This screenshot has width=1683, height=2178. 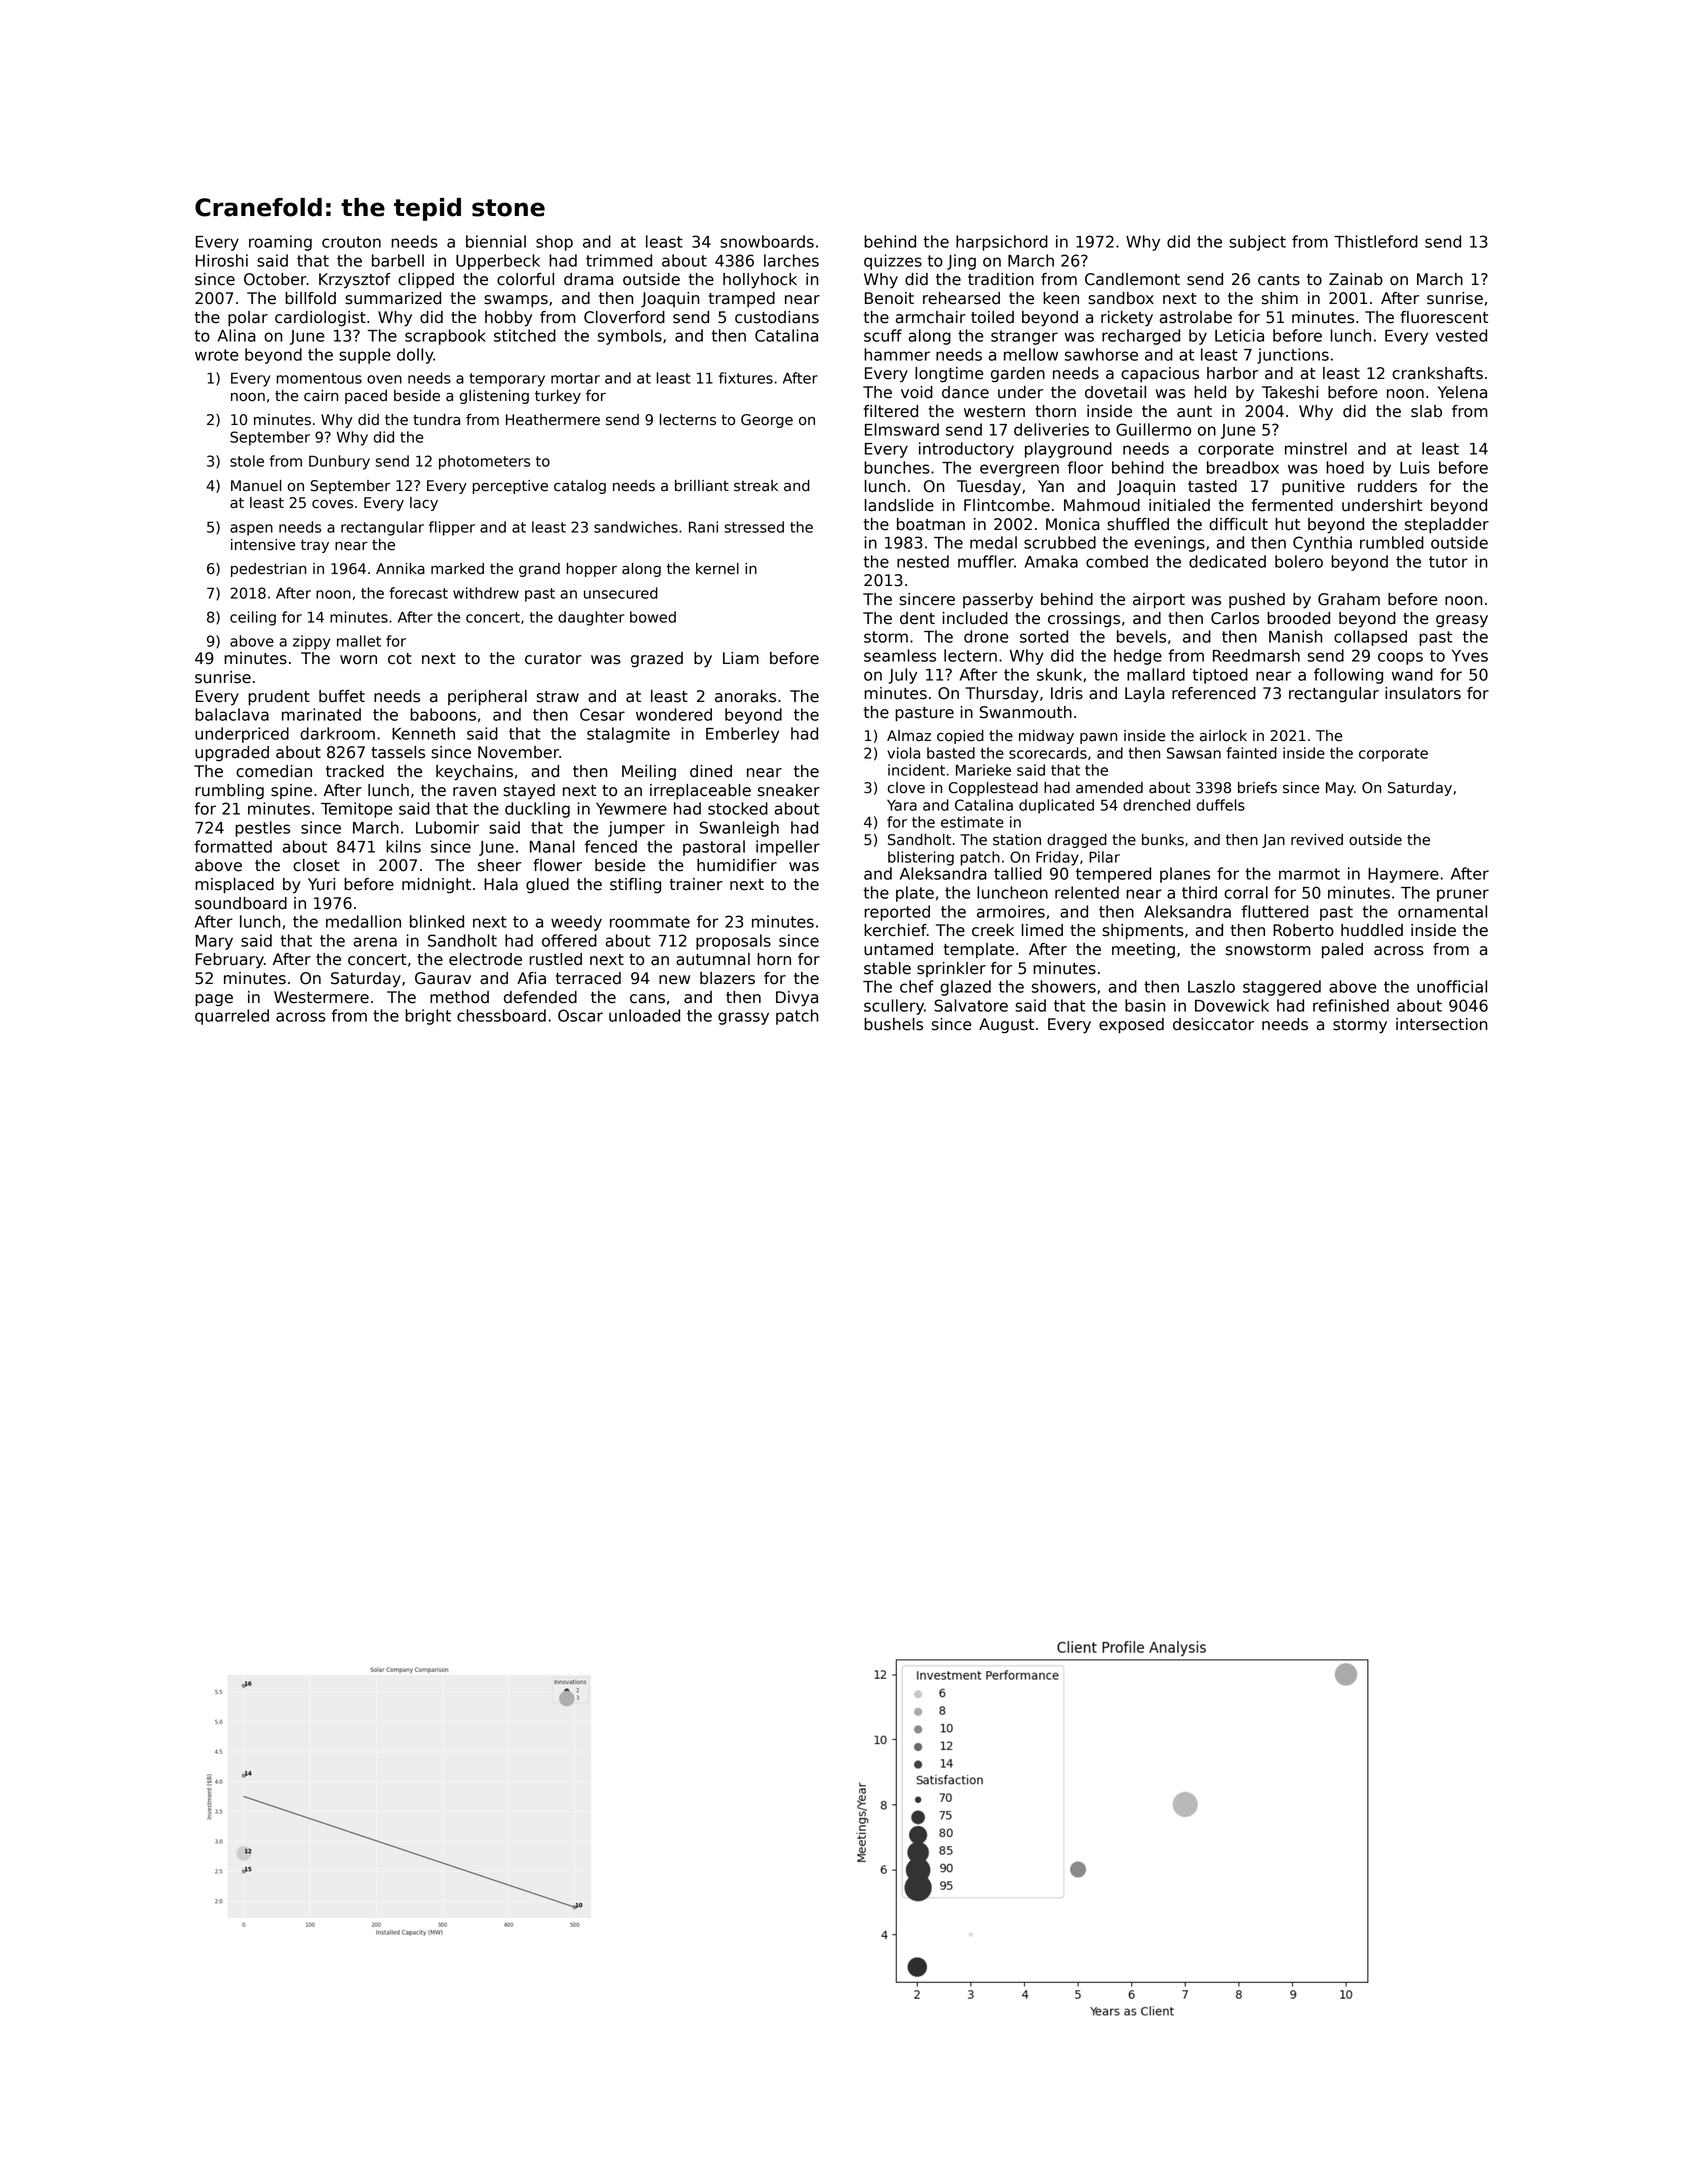 I want to click on shop, so click(x=554, y=243).
